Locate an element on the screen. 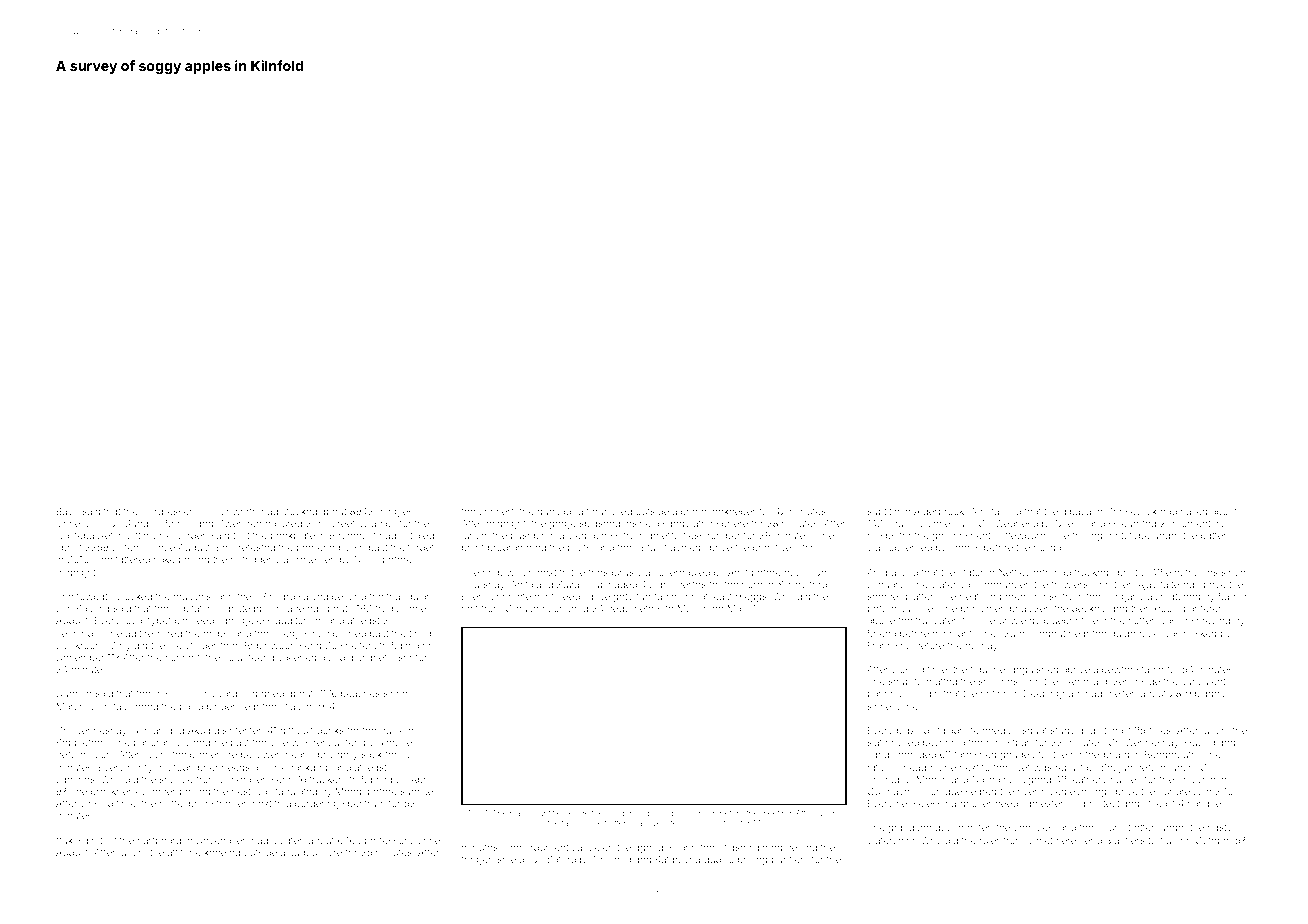 Image resolution: width=1308 pixels, height=924 pixels. quesadilla is located at coordinates (560, 512).
